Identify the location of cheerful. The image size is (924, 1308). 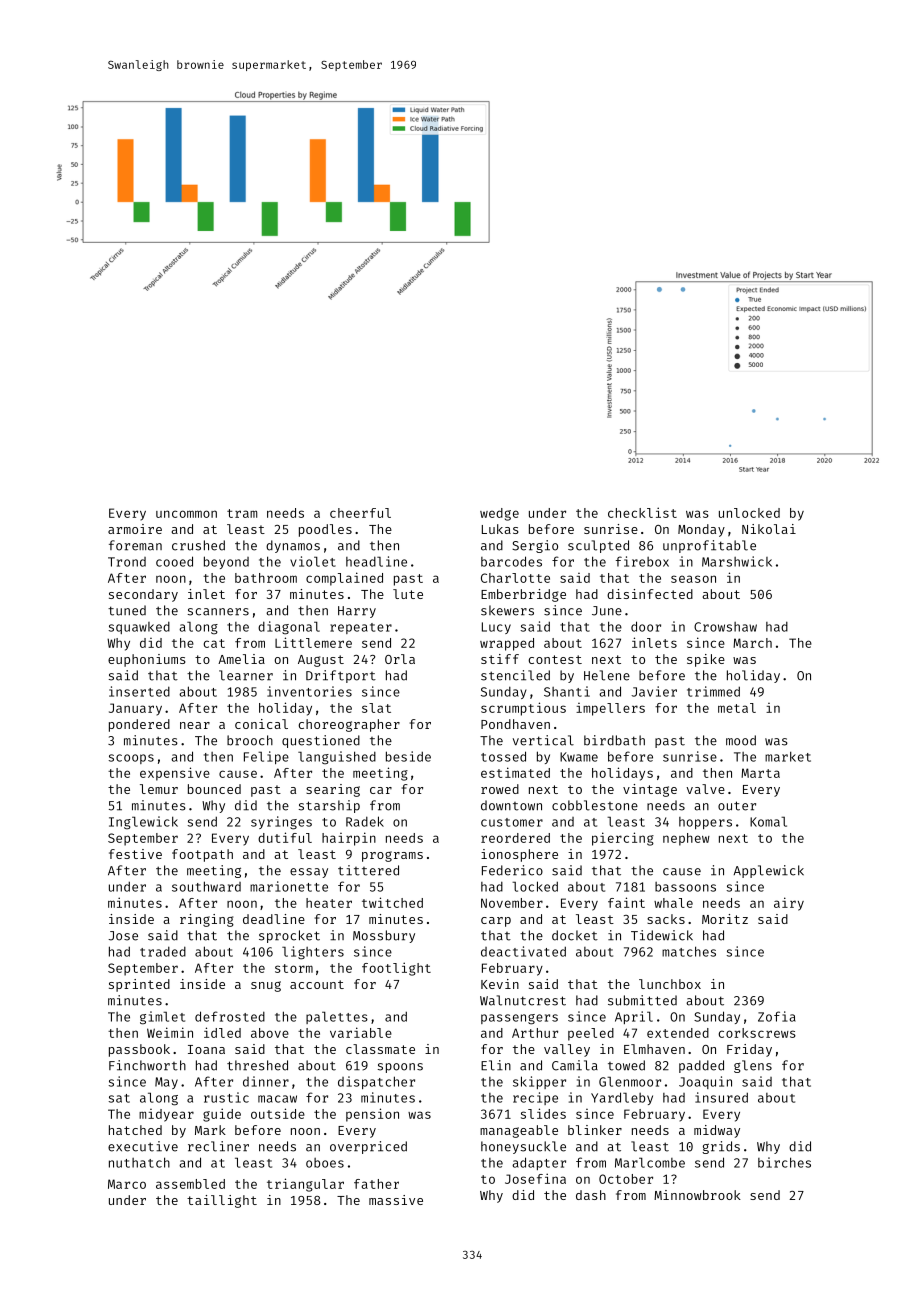
(360, 513).
